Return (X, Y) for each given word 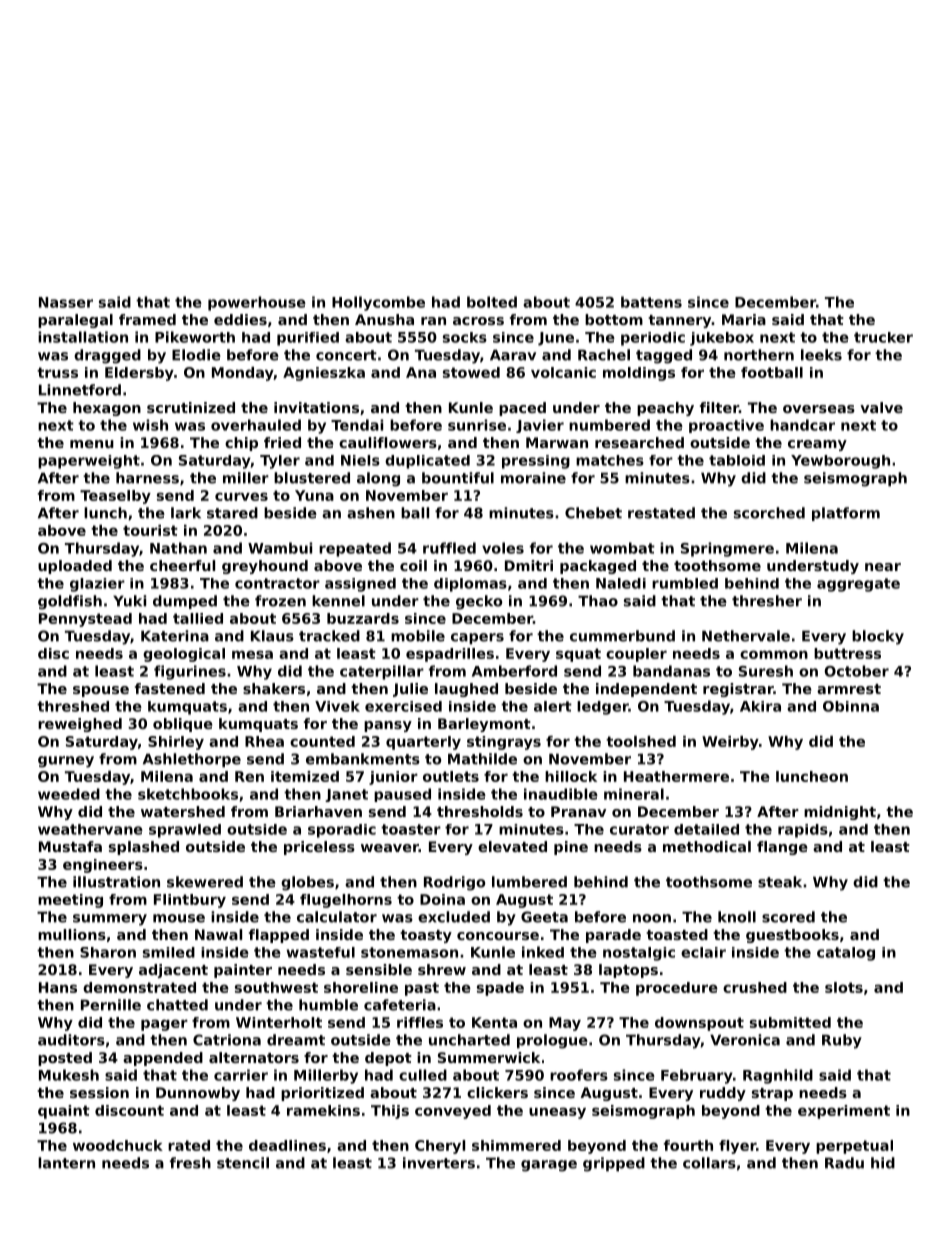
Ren (249, 776)
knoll (737, 917)
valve (881, 407)
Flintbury (190, 901)
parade (613, 936)
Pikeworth (195, 337)
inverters (439, 1163)
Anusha (384, 319)
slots (844, 987)
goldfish (70, 602)
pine (571, 848)
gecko (479, 602)
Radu (844, 1163)
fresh (190, 1163)
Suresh (766, 671)
